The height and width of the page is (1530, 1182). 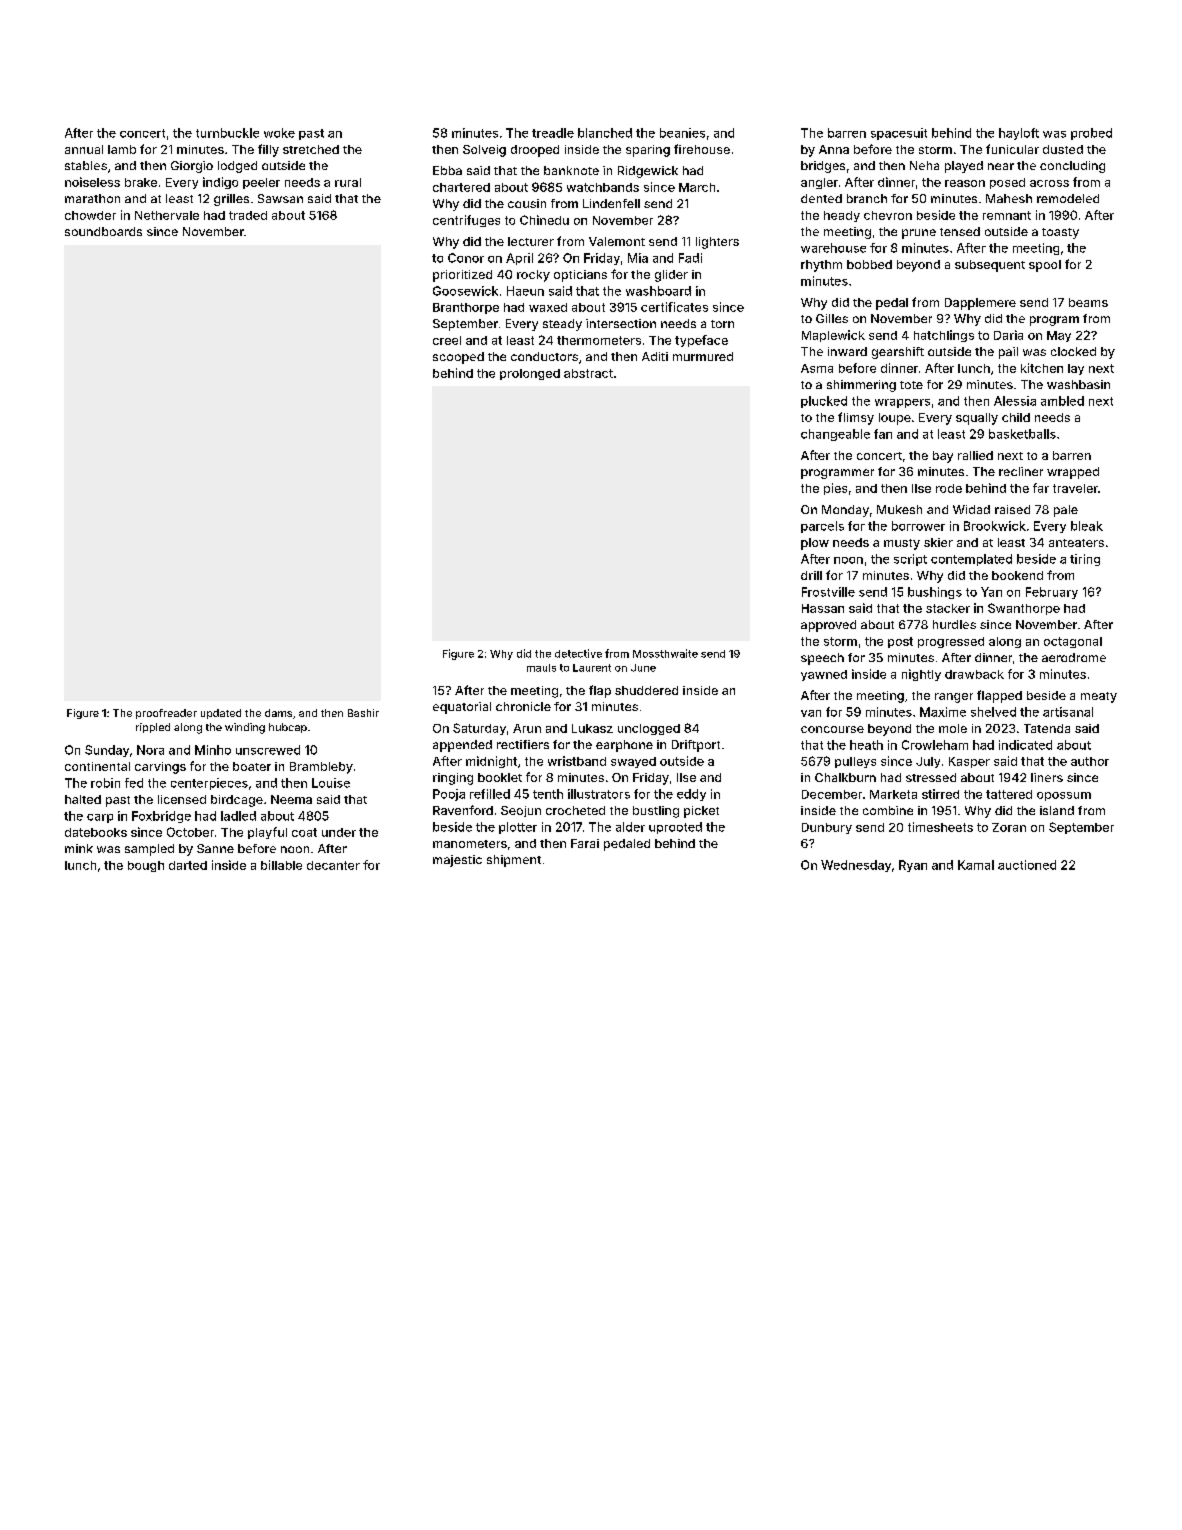 I want to click on firehouse, so click(x=702, y=149).
